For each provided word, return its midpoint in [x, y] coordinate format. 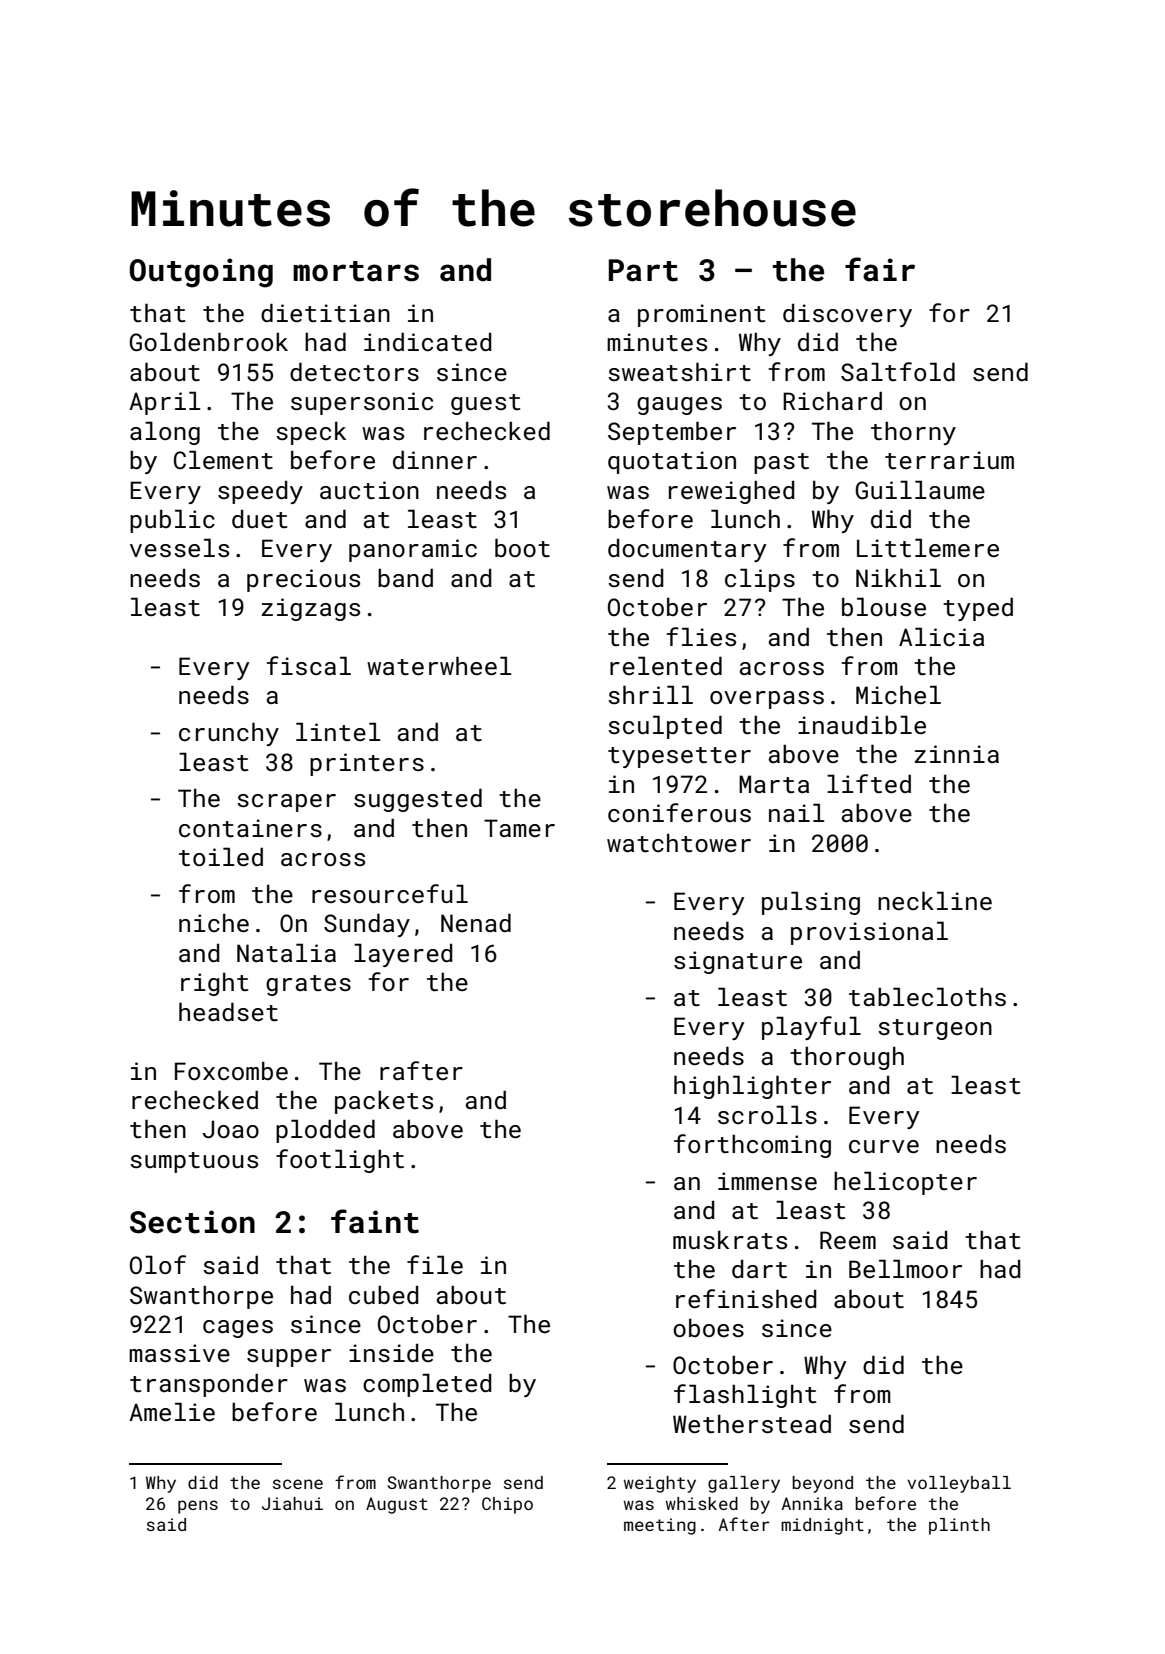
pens [198, 1507]
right [214, 984]
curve [884, 1146]
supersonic [362, 403]
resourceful [390, 893]
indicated [428, 341]
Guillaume [920, 489]
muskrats [730, 1239]
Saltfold [898, 371]
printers [367, 764]
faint [375, 1221]
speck [311, 433]
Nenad [476, 922]
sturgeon [935, 1029]
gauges [679, 406]
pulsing [811, 903]
